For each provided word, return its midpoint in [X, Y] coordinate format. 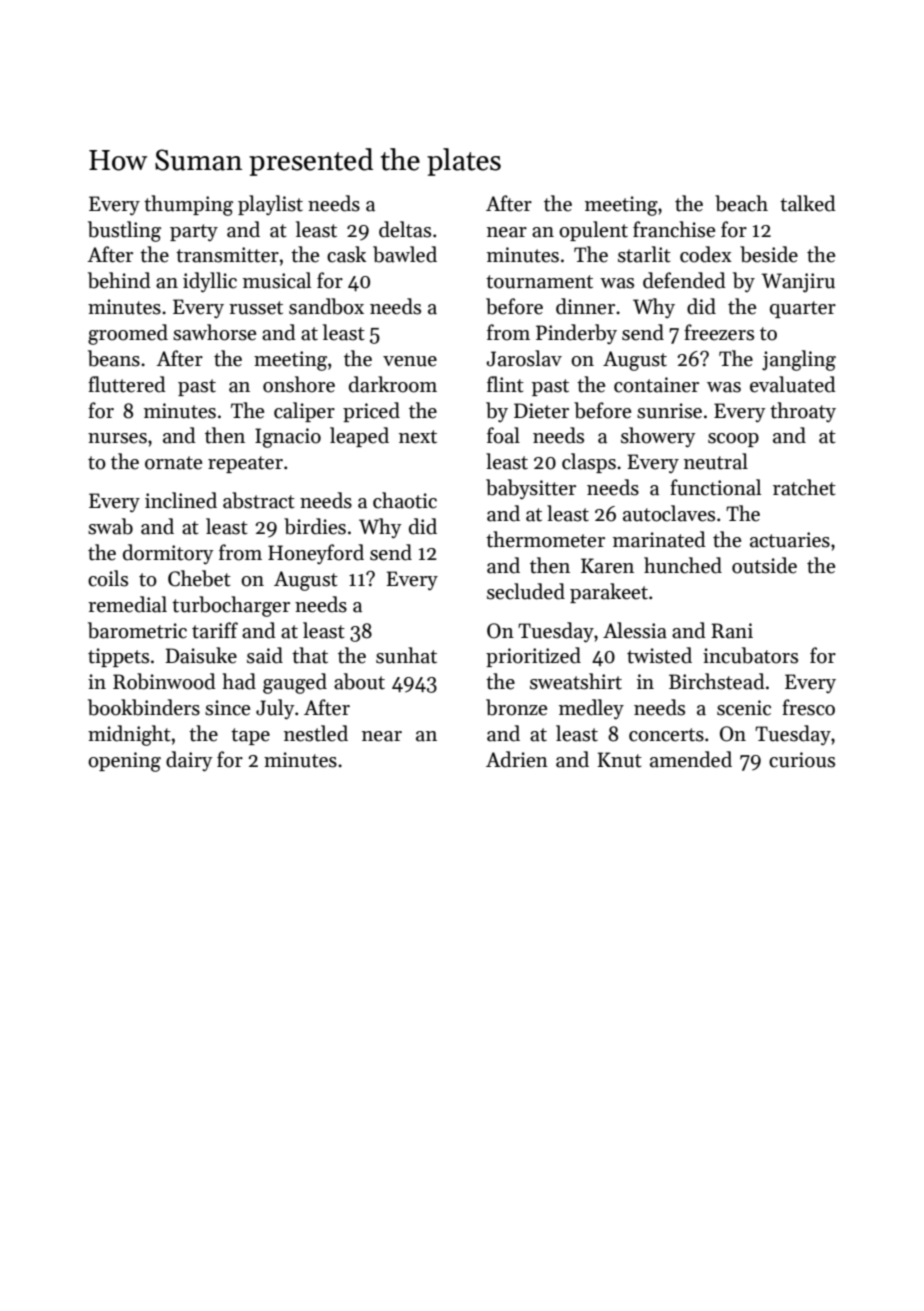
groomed [128, 334]
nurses [117, 438]
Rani [732, 631]
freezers [719, 332]
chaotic [405, 500]
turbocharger [231, 606]
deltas [405, 229]
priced [371, 412]
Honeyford [316, 554]
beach [741, 203]
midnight [129, 735]
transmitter [227, 255]
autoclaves [669, 513]
